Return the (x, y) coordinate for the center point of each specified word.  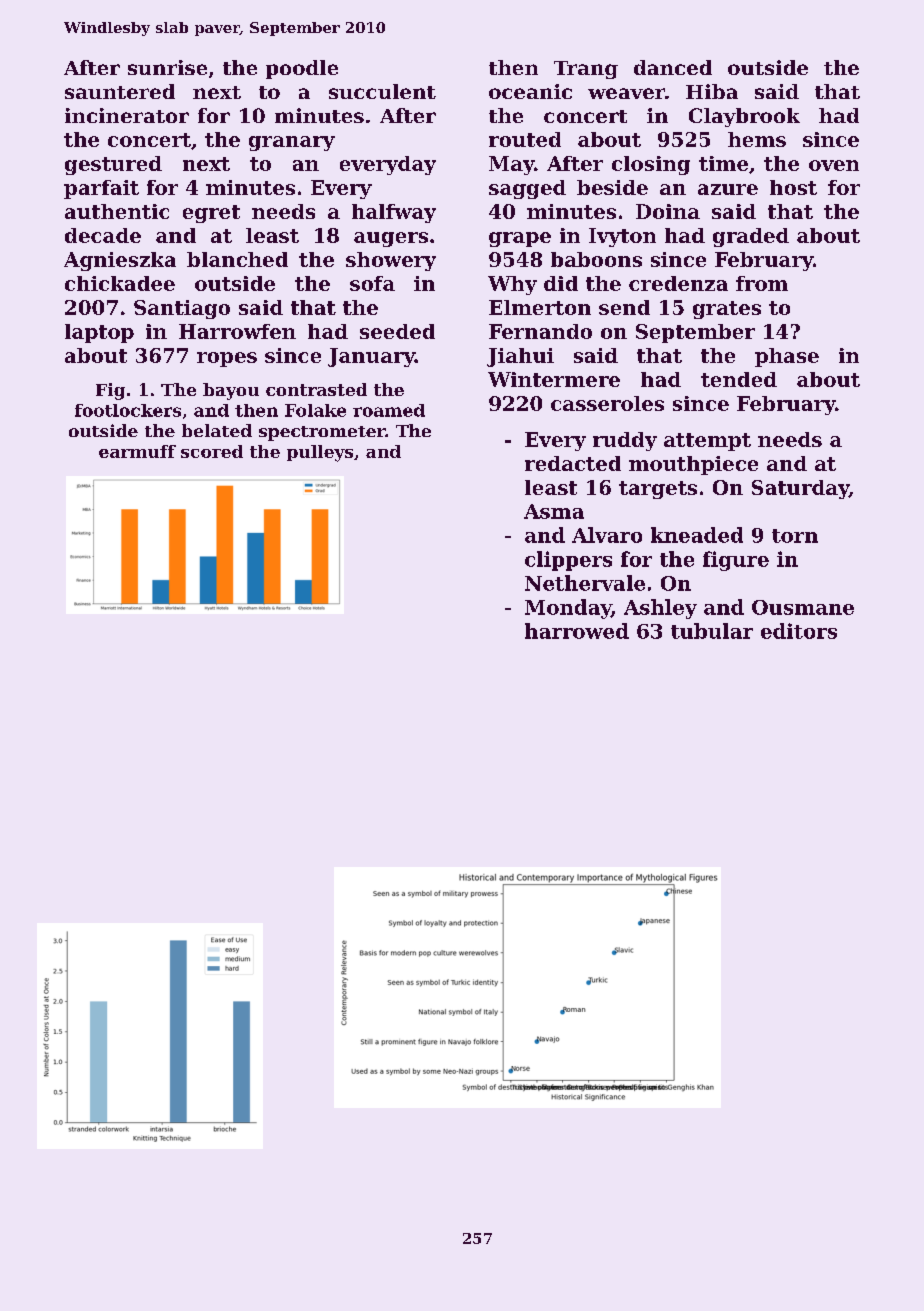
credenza (678, 283)
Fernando (540, 331)
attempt (707, 442)
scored (212, 451)
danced (673, 67)
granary (292, 143)
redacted (573, 463)
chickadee (120, 283)
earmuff (137, 451)
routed (525, 139)
